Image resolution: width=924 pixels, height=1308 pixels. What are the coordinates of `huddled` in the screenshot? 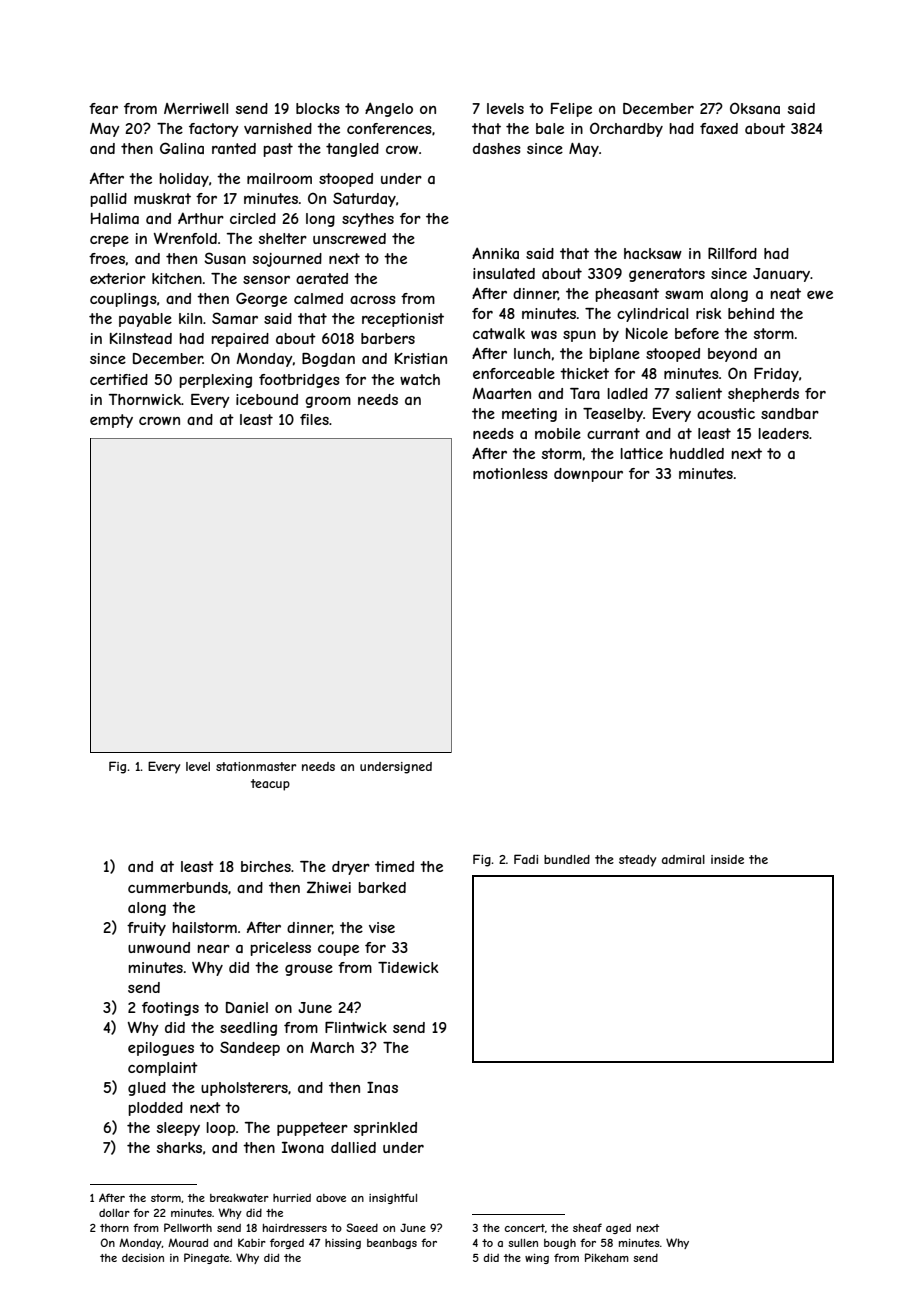 It's located at (697, 453).
